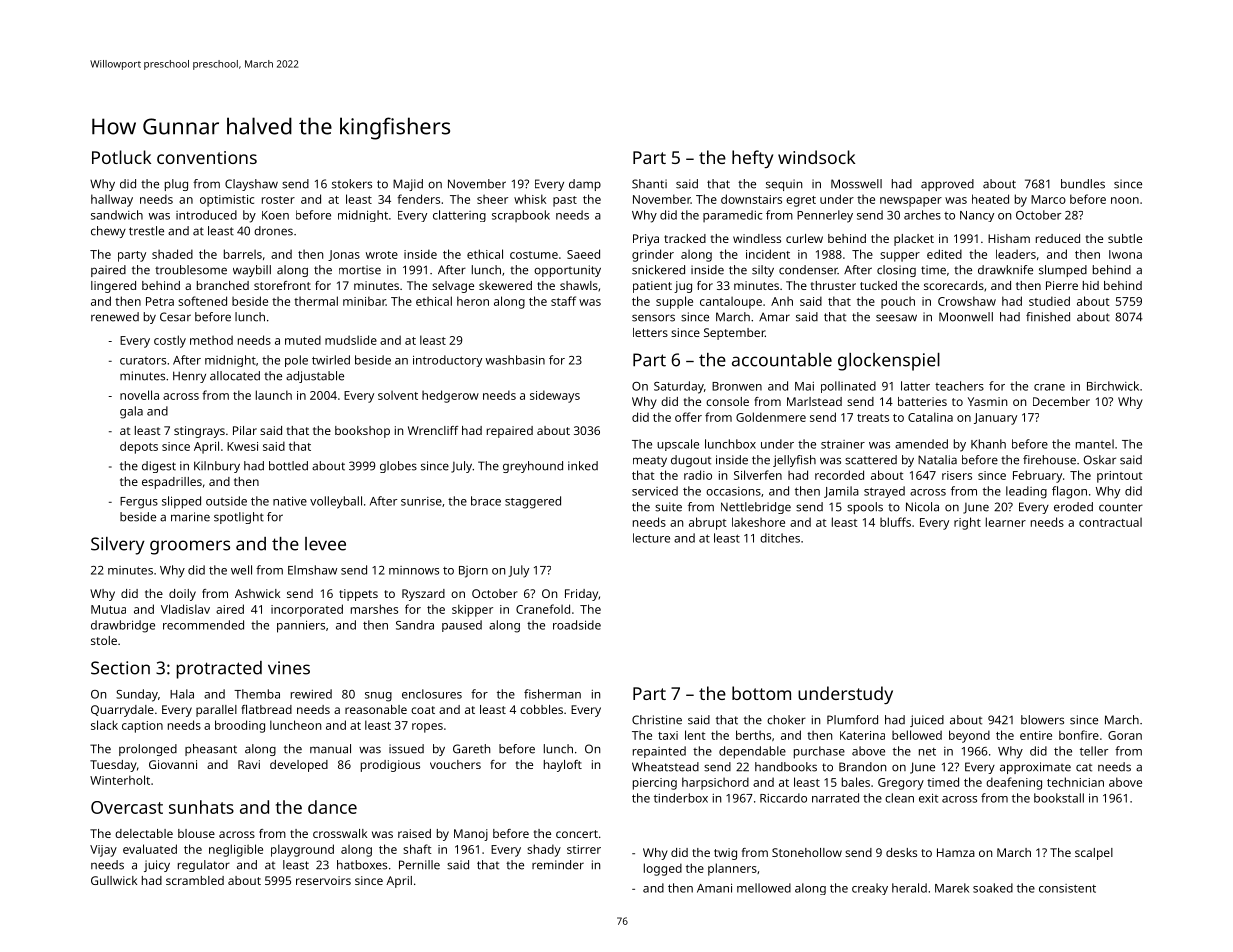 The image size is (1233, 952). Describe the element at coordinates (139, 503) in the screenshot. I see `Fergus` at that location.
